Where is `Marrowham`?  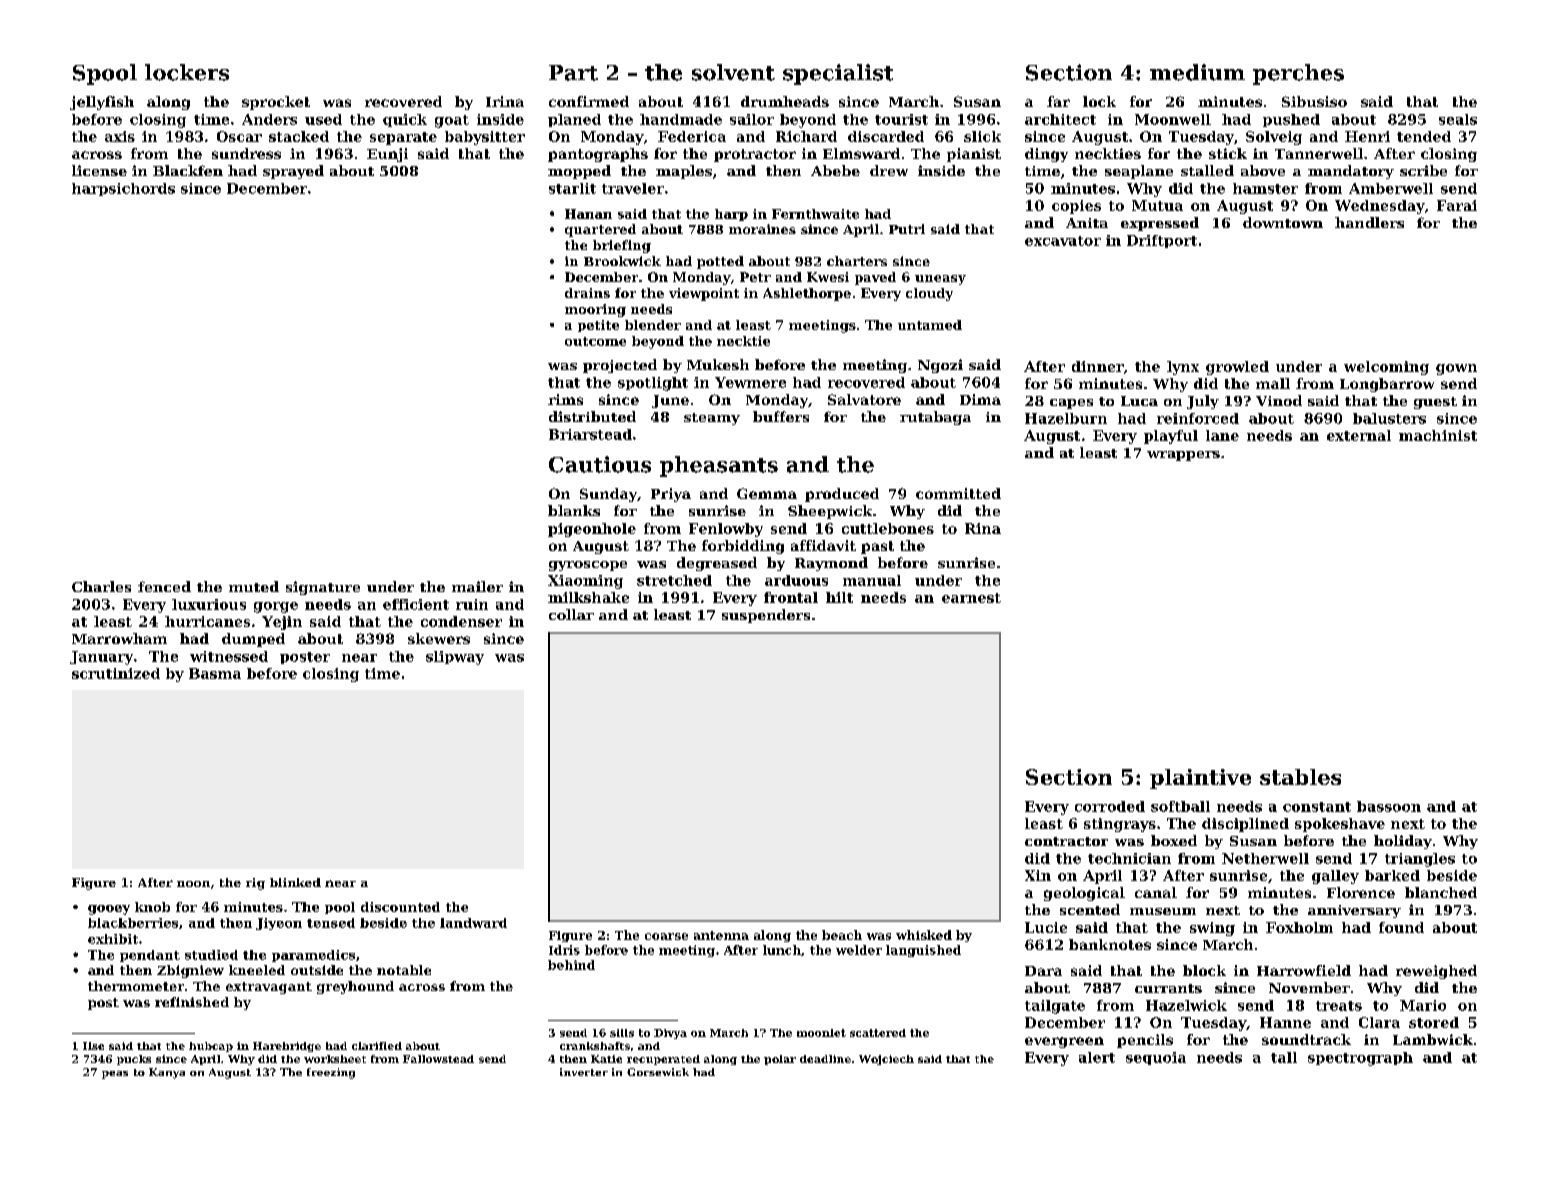 Marrowham is located at coordinates (119, 638).
